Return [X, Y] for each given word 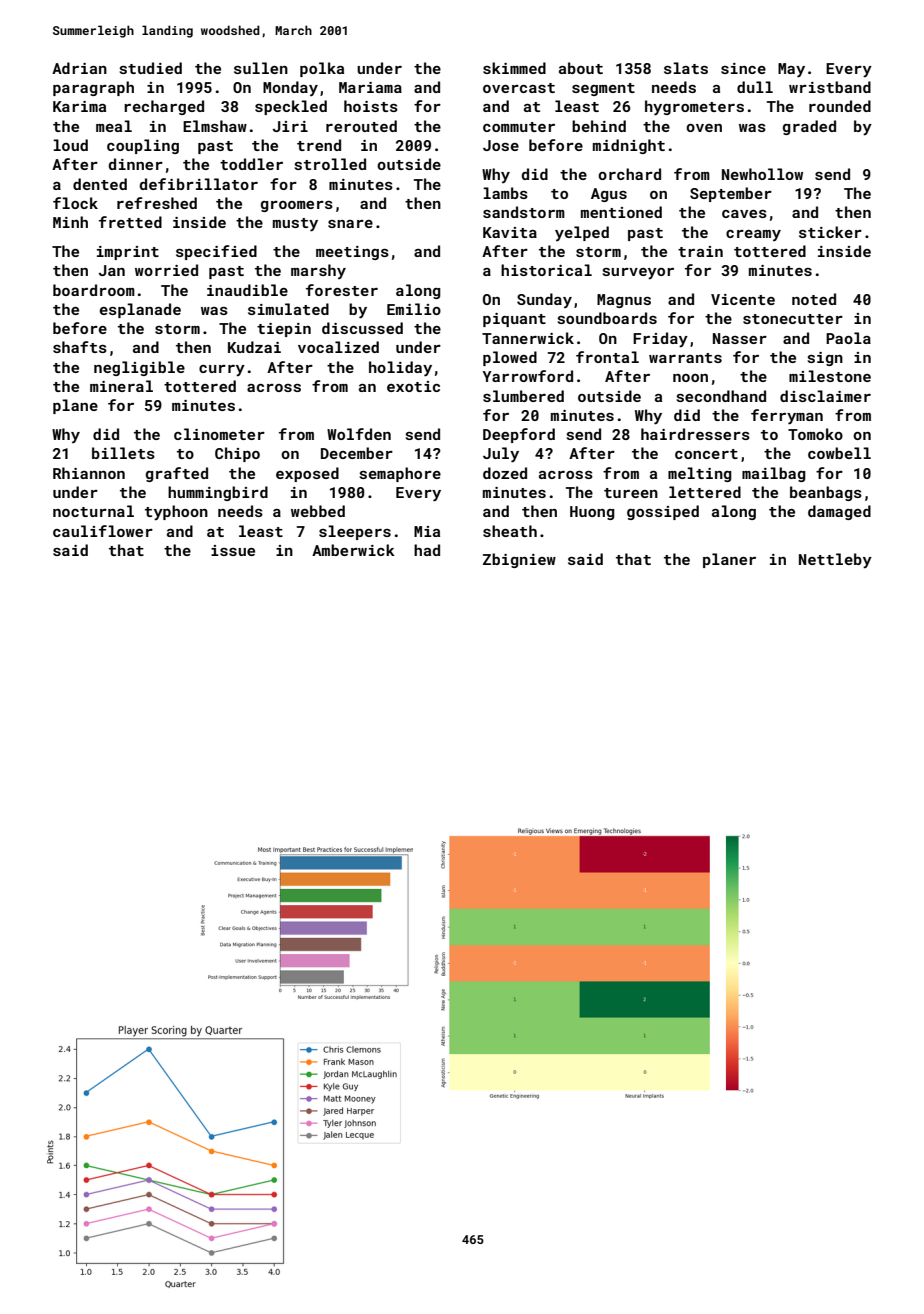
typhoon [176, 513]
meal [114, 126]
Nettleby [835, 561]
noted [814, 299]
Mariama [370, 87]
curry [222, 371]
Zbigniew [519, 560]
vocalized [338, 347]
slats [686, 68]
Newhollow [762, 174]
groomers [297, 206]
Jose [501, 145]
